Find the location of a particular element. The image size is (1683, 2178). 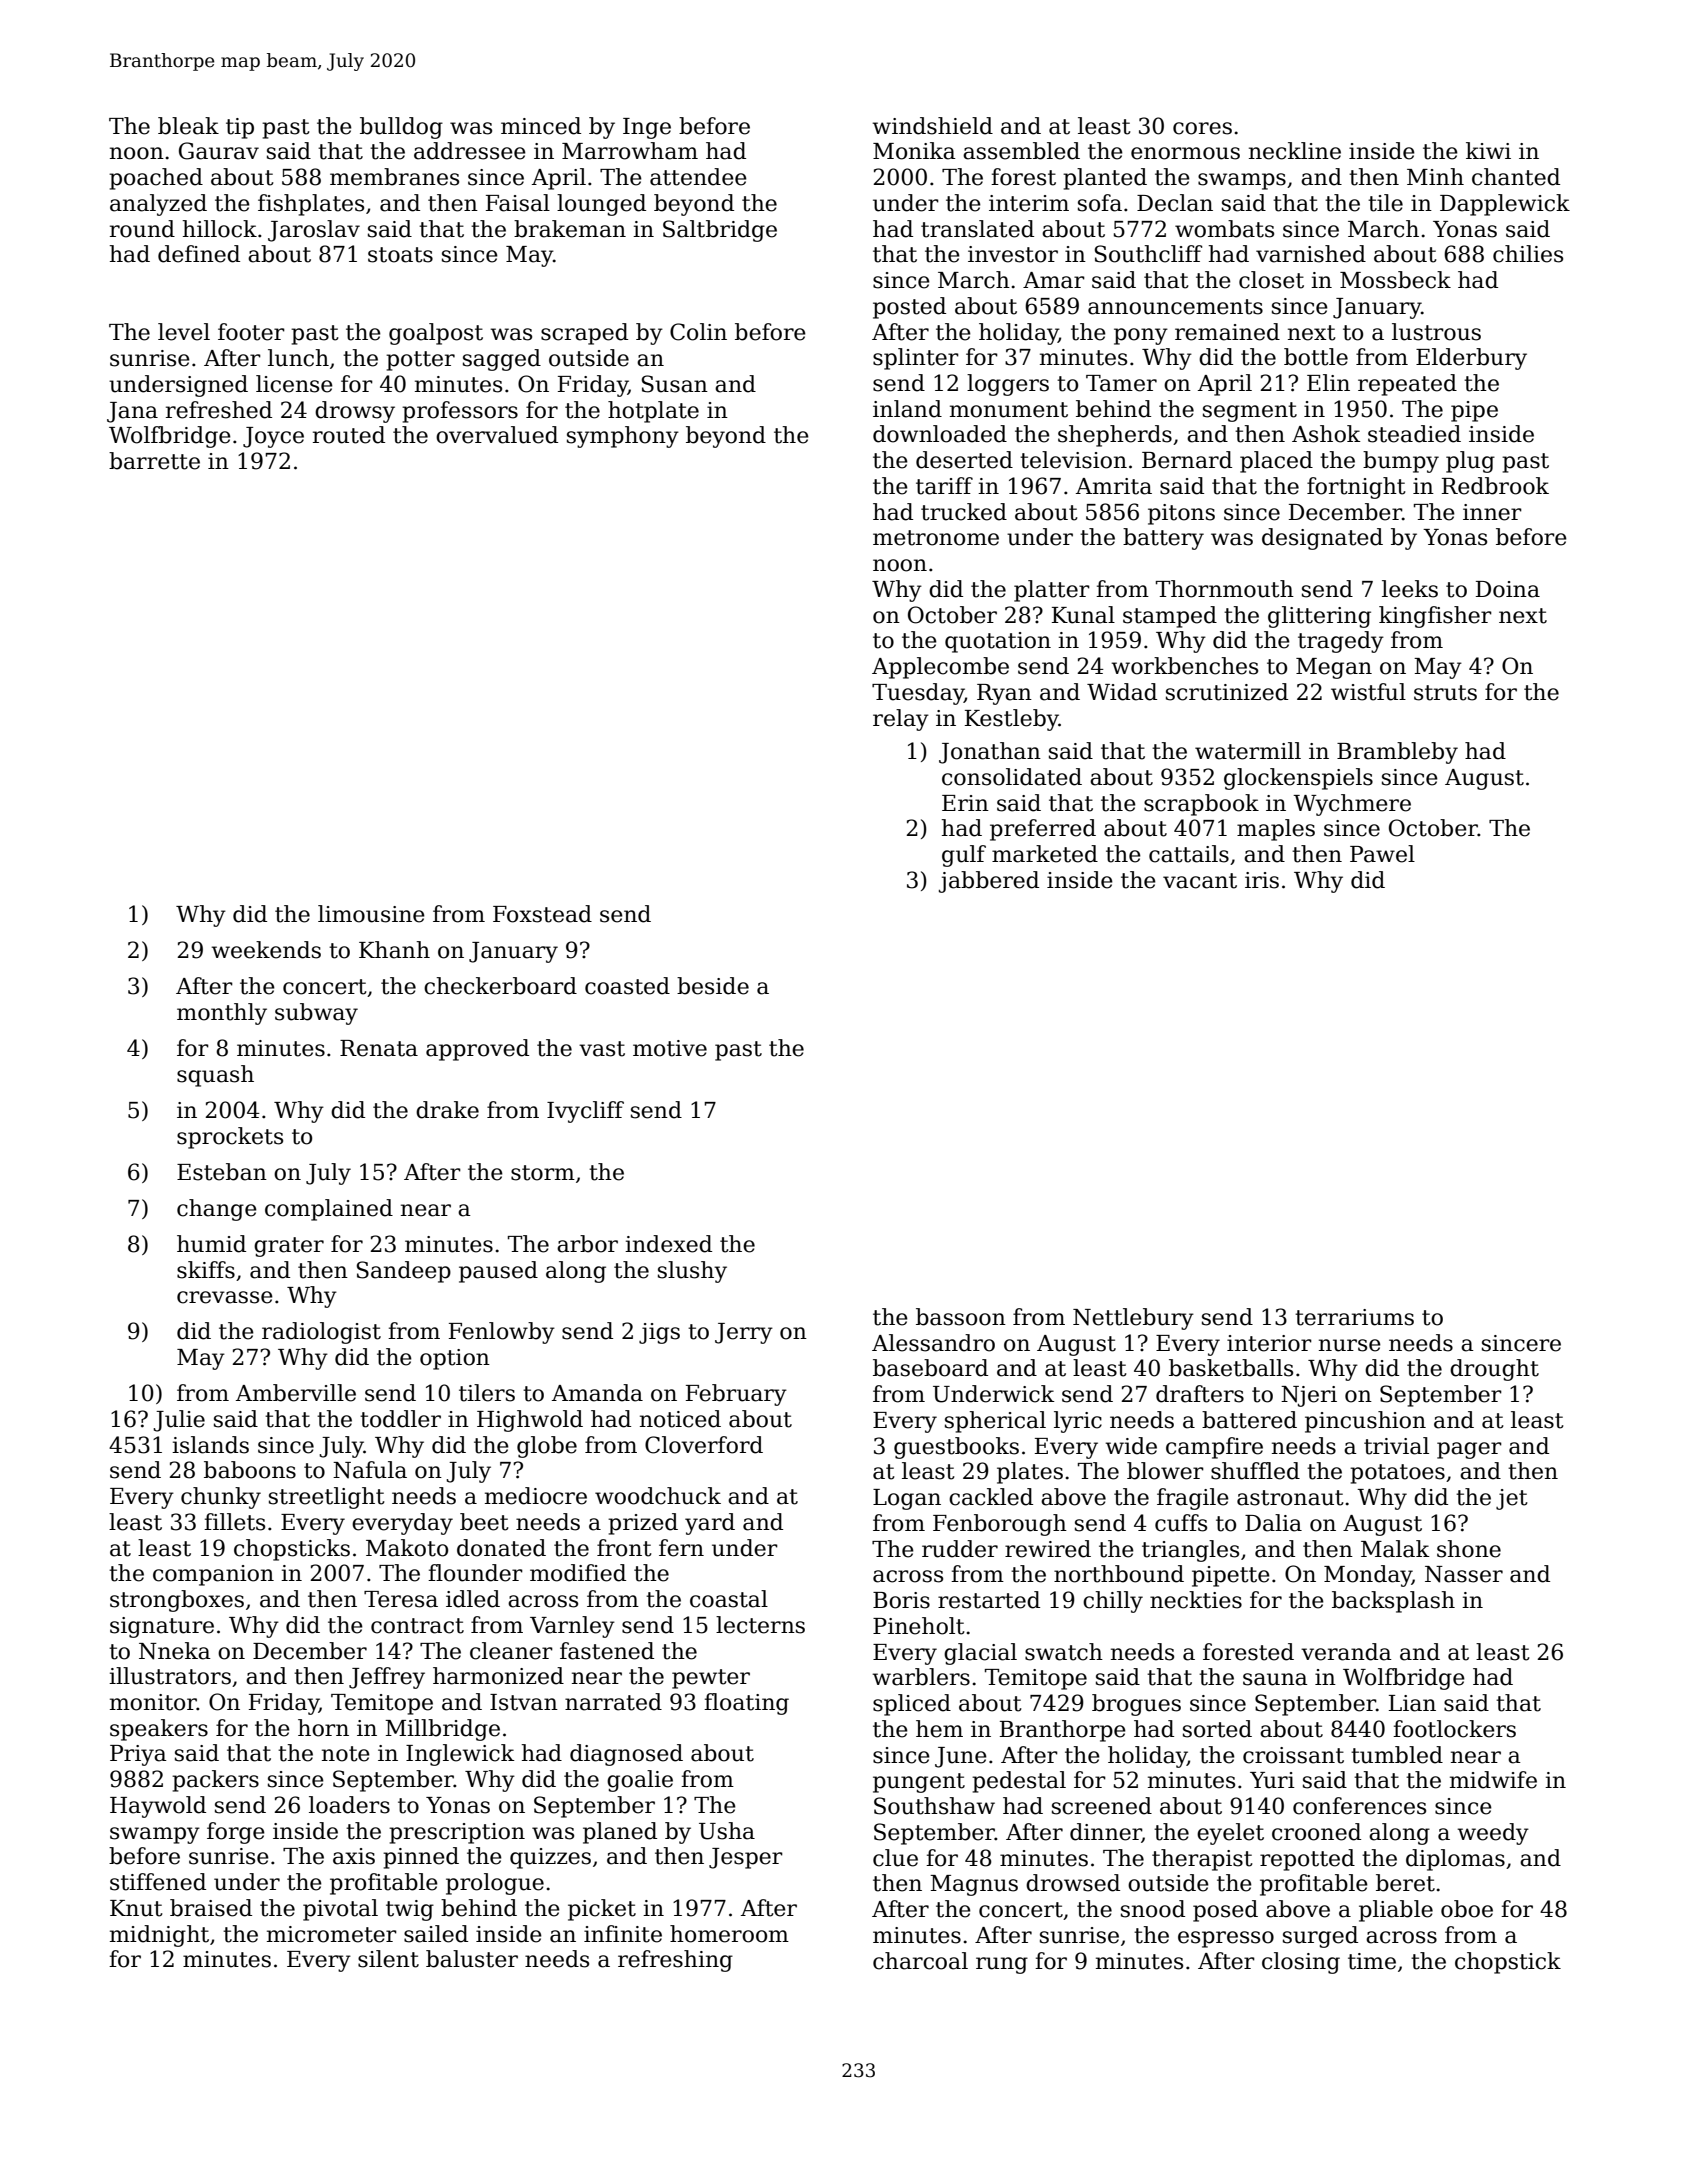

slushy is located at coordinates (692, 1272).
